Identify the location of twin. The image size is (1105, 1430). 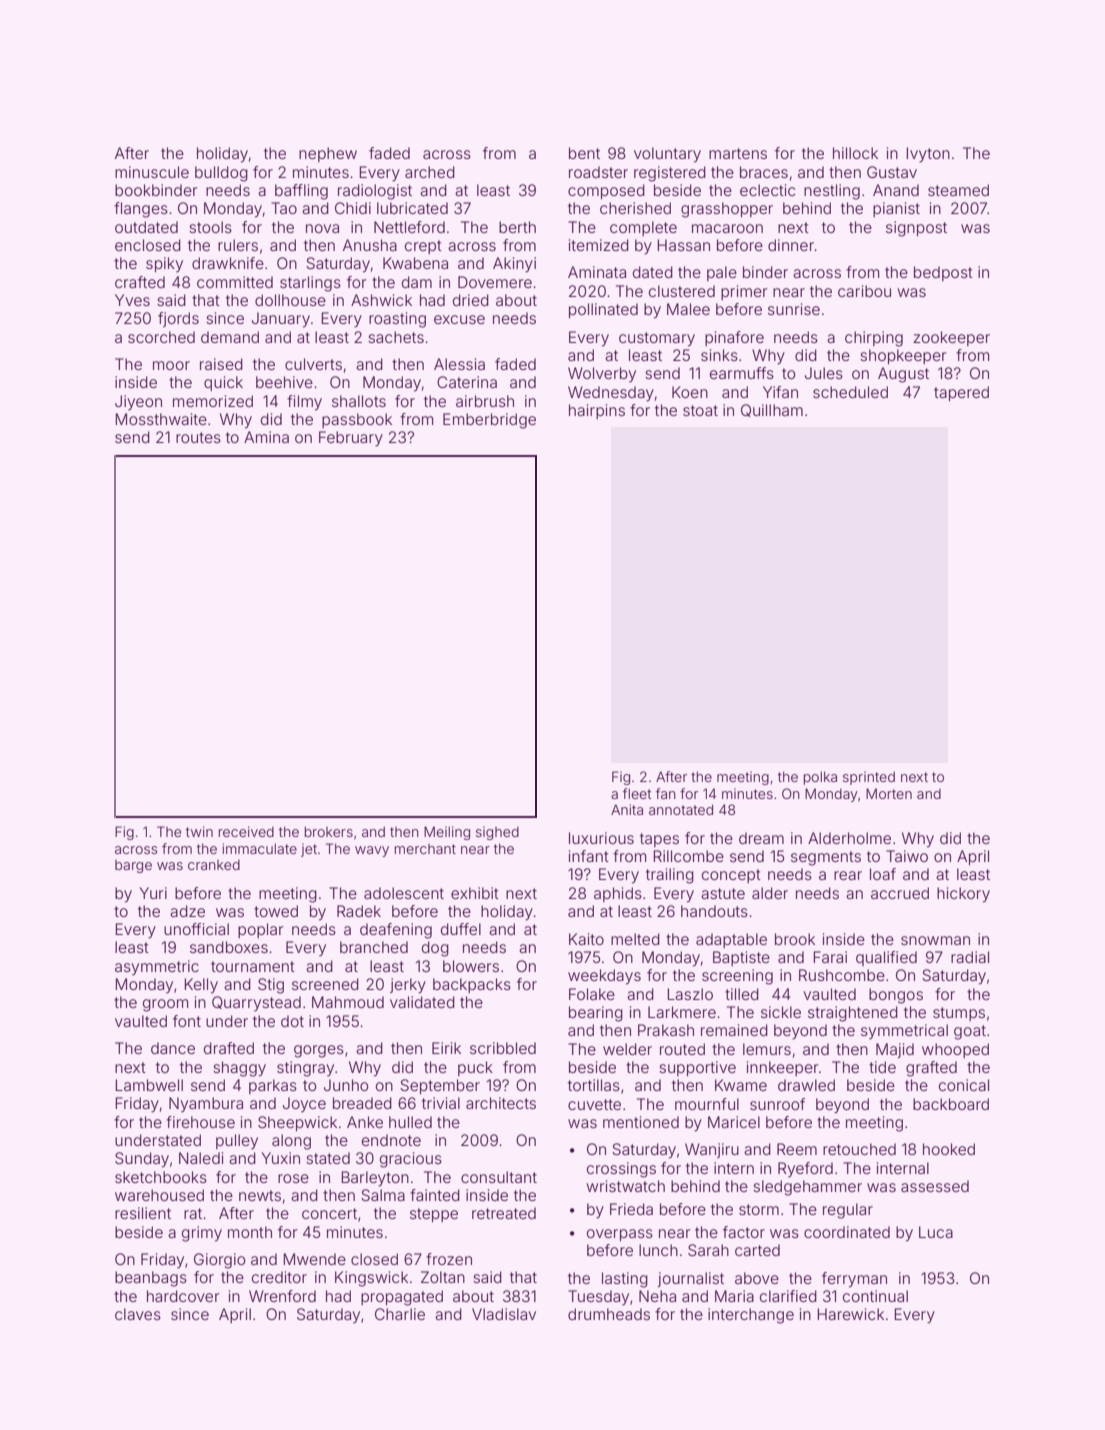
(199, 831).
